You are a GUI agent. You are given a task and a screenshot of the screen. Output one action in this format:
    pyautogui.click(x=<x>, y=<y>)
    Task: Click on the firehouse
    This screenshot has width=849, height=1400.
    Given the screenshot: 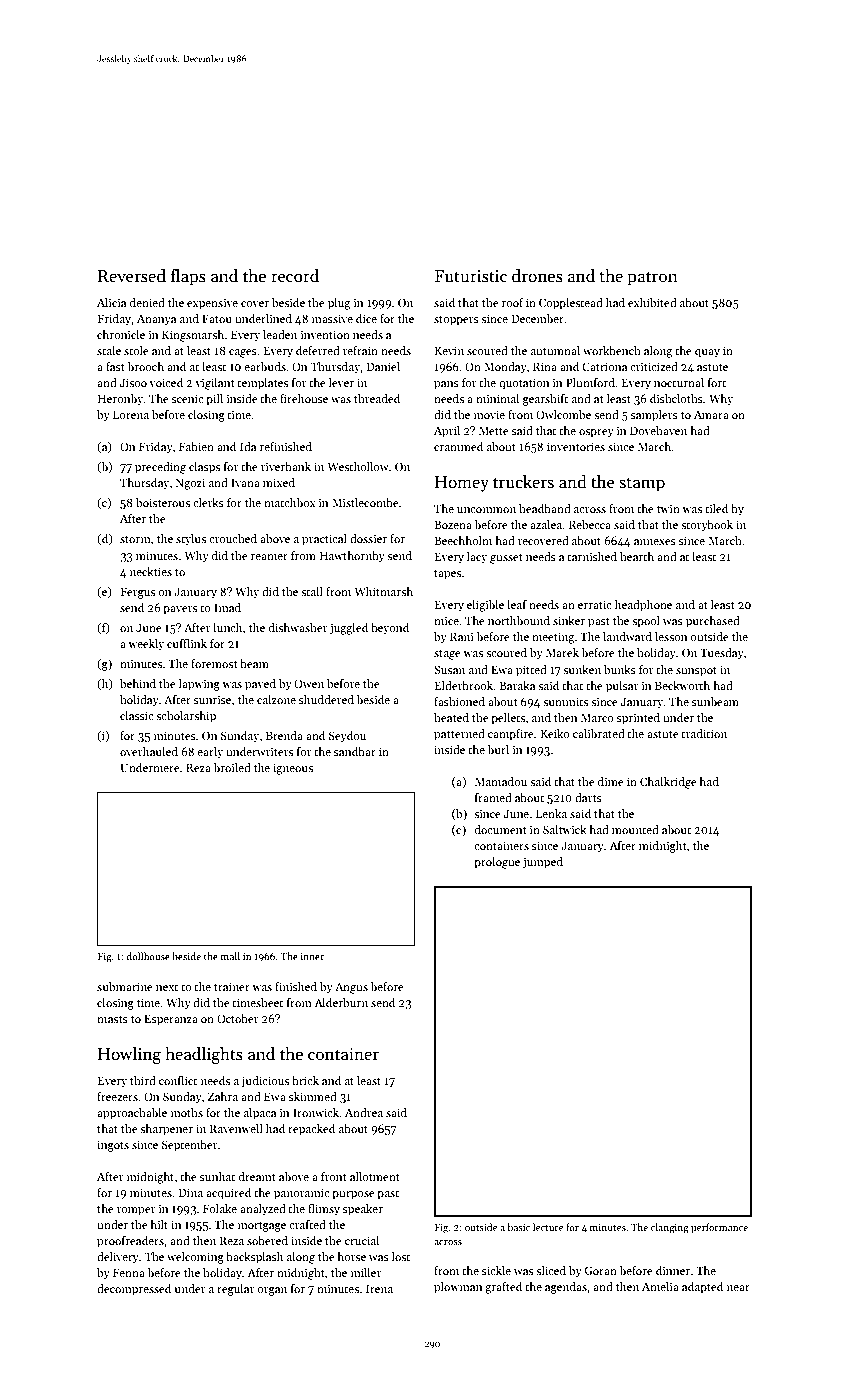 What is the action you would take?
    pyautogui.click(x=304, y=398)
